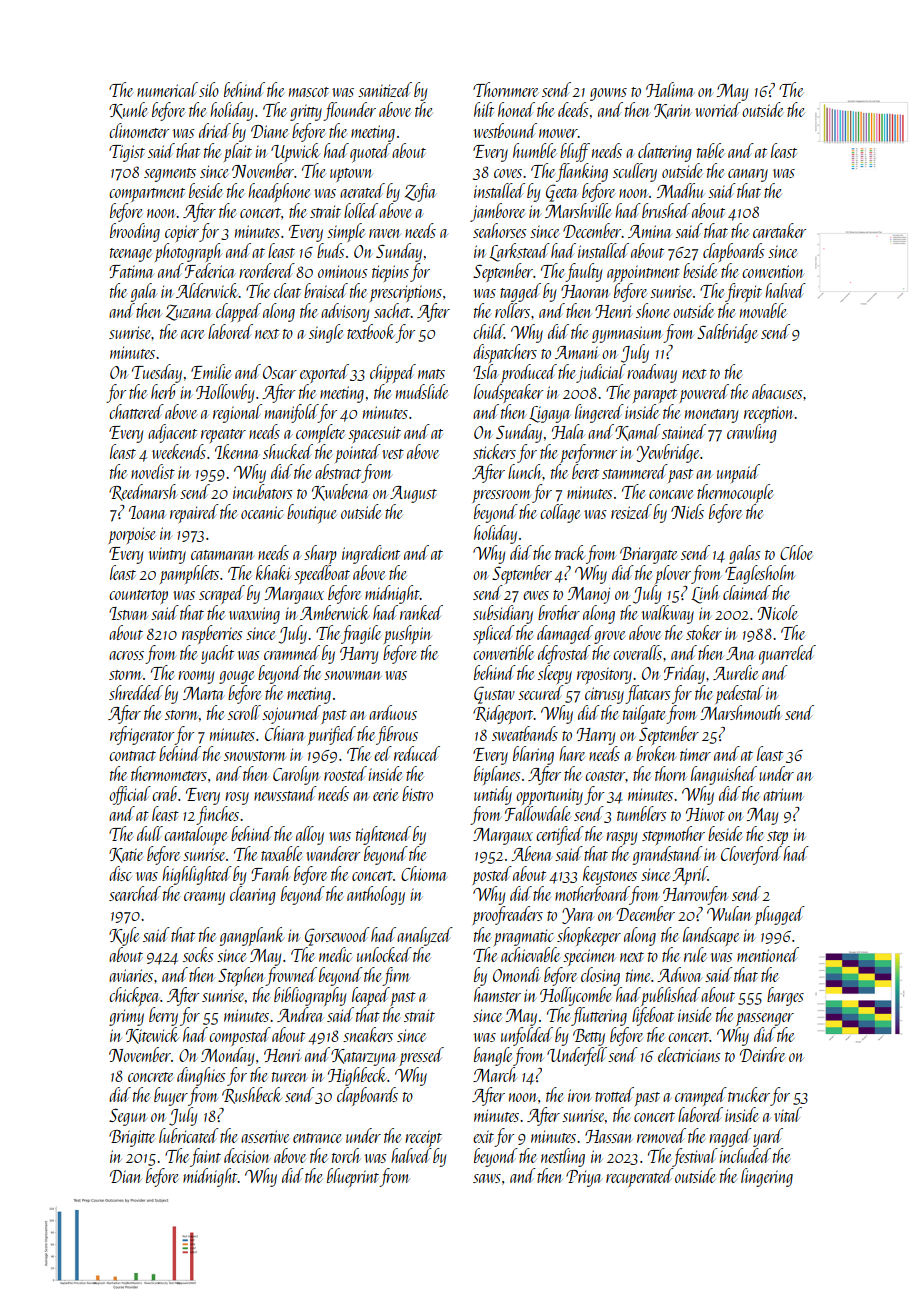  Describe the element at coordinates (142, 492) in the image. I see `Reedmarsh` at that location.
